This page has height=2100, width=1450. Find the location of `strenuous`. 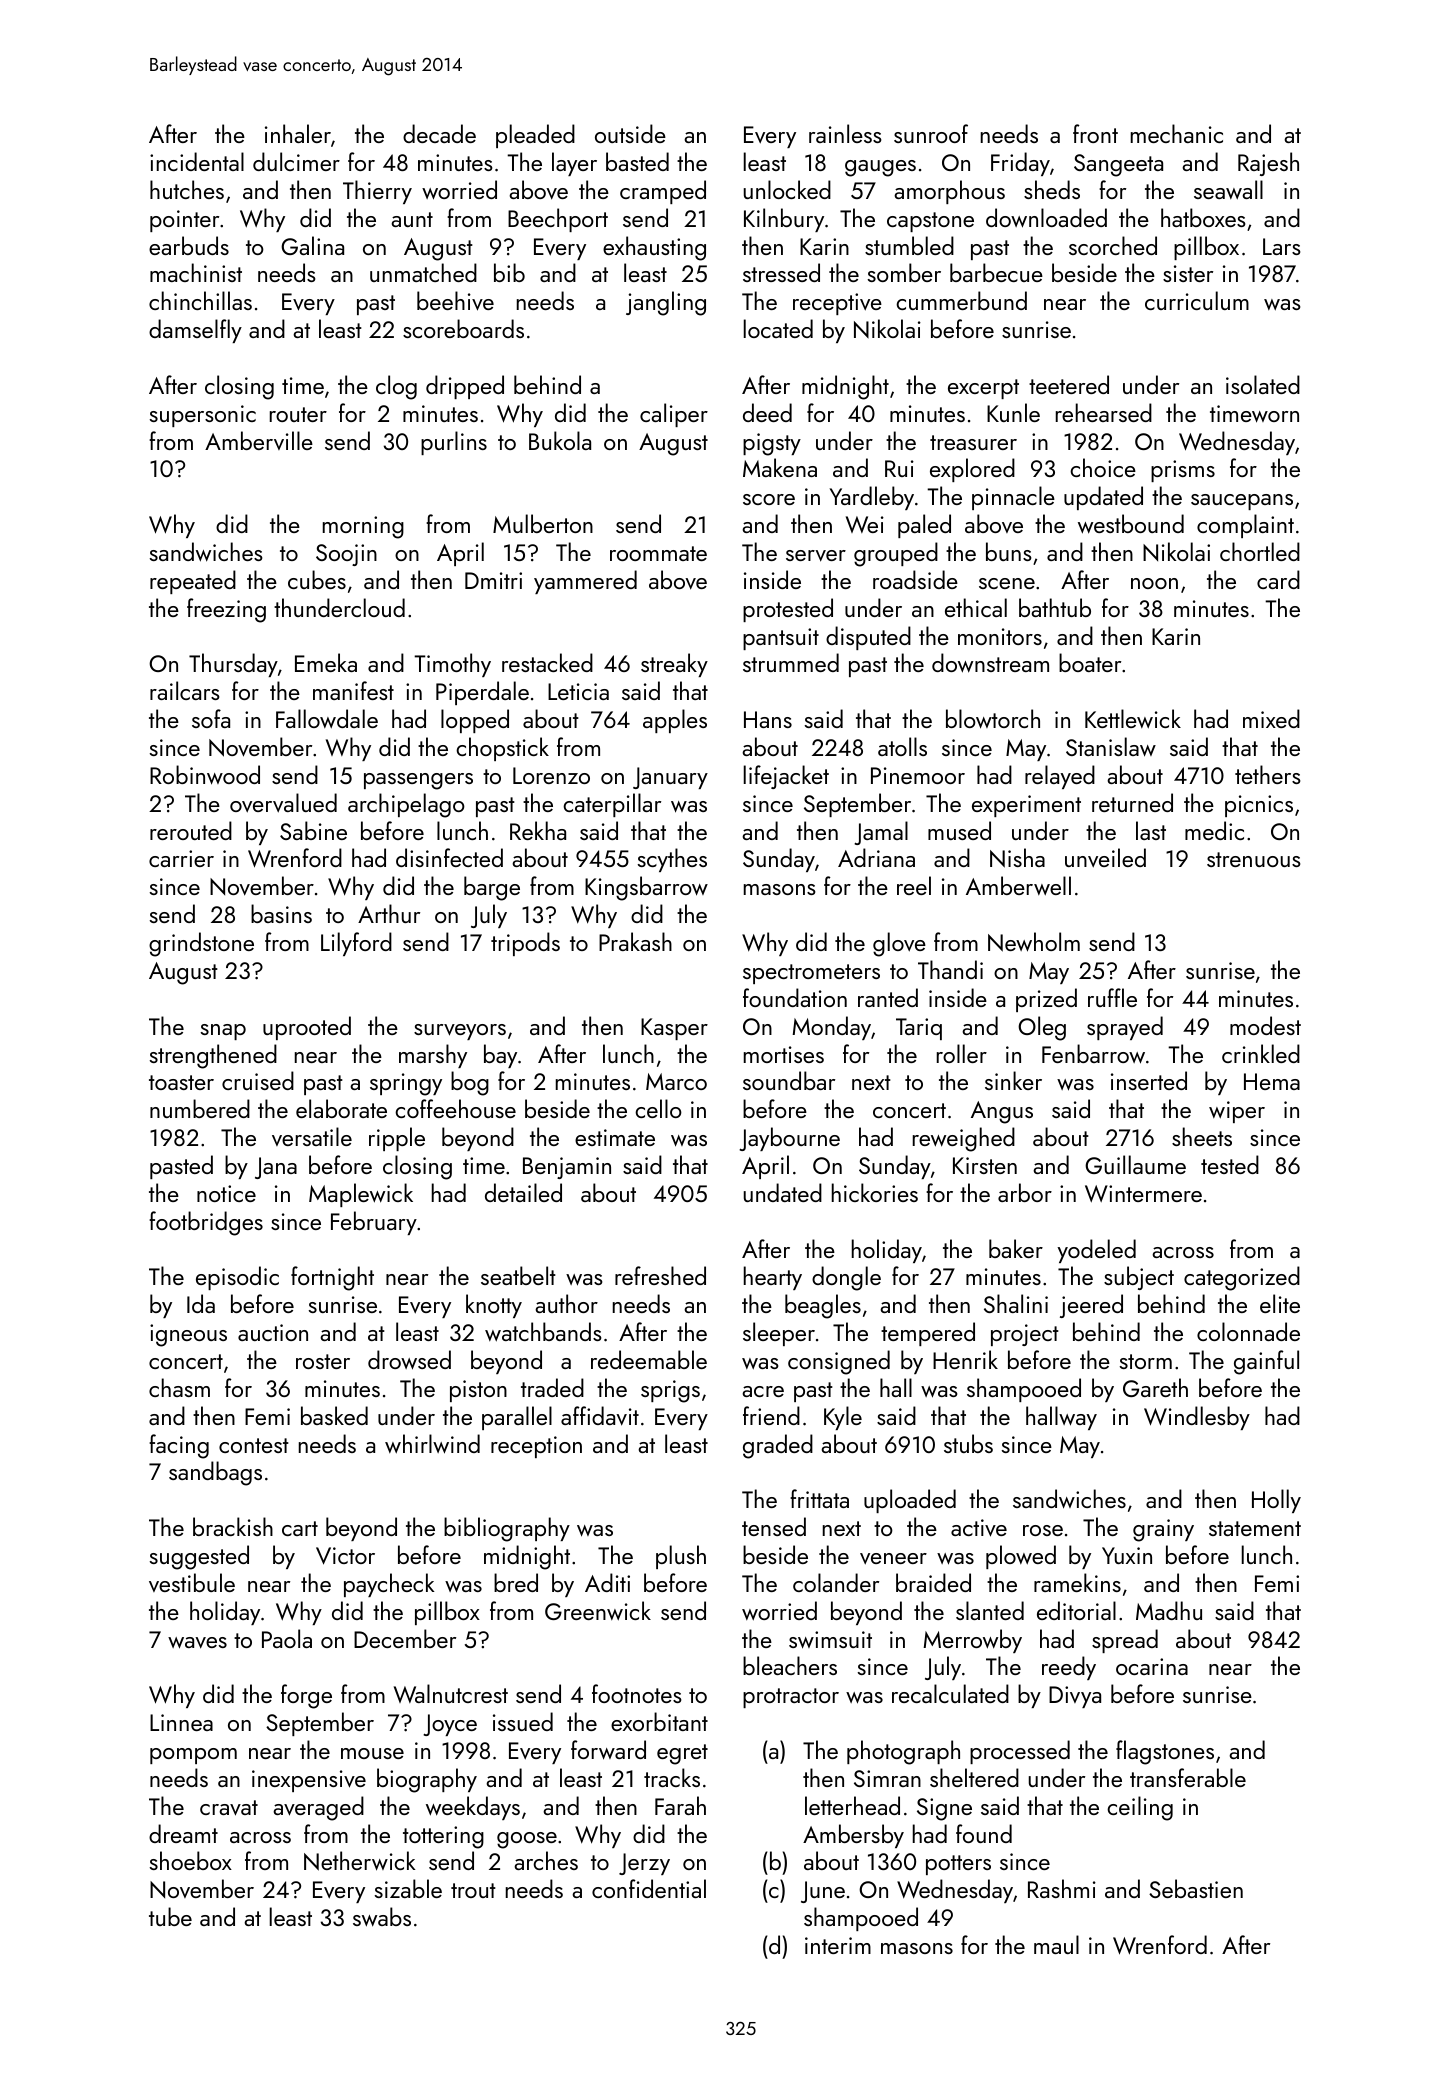

strenuous is located at coordinates (1254, 859).
